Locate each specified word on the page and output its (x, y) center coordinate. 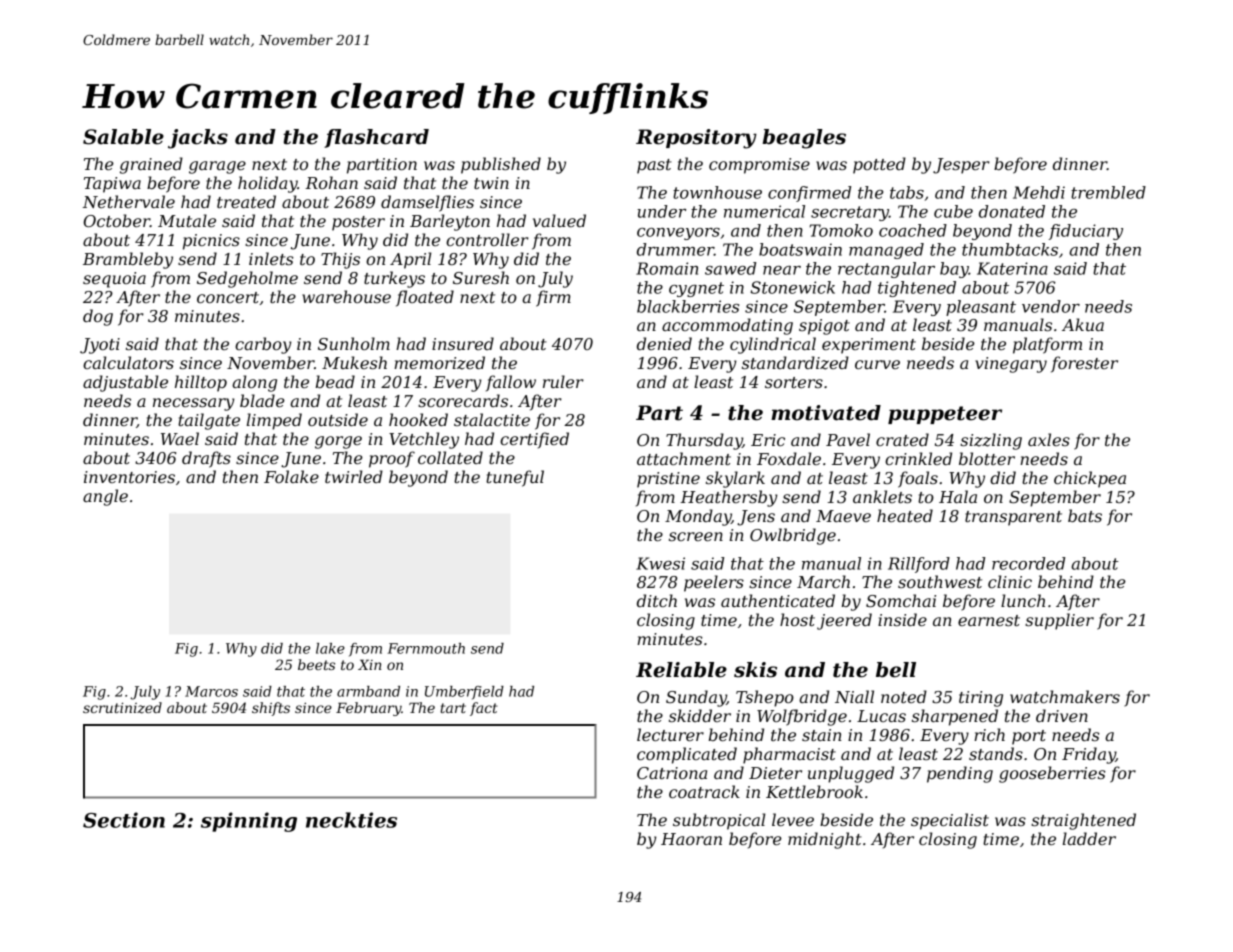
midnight (825, 840)
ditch (657, 600)
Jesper (961, 166)
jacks (198, 139)
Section (124, 820)
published (501, 165)
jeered (844, 621)
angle (105, 497)
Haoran (691, 839)
